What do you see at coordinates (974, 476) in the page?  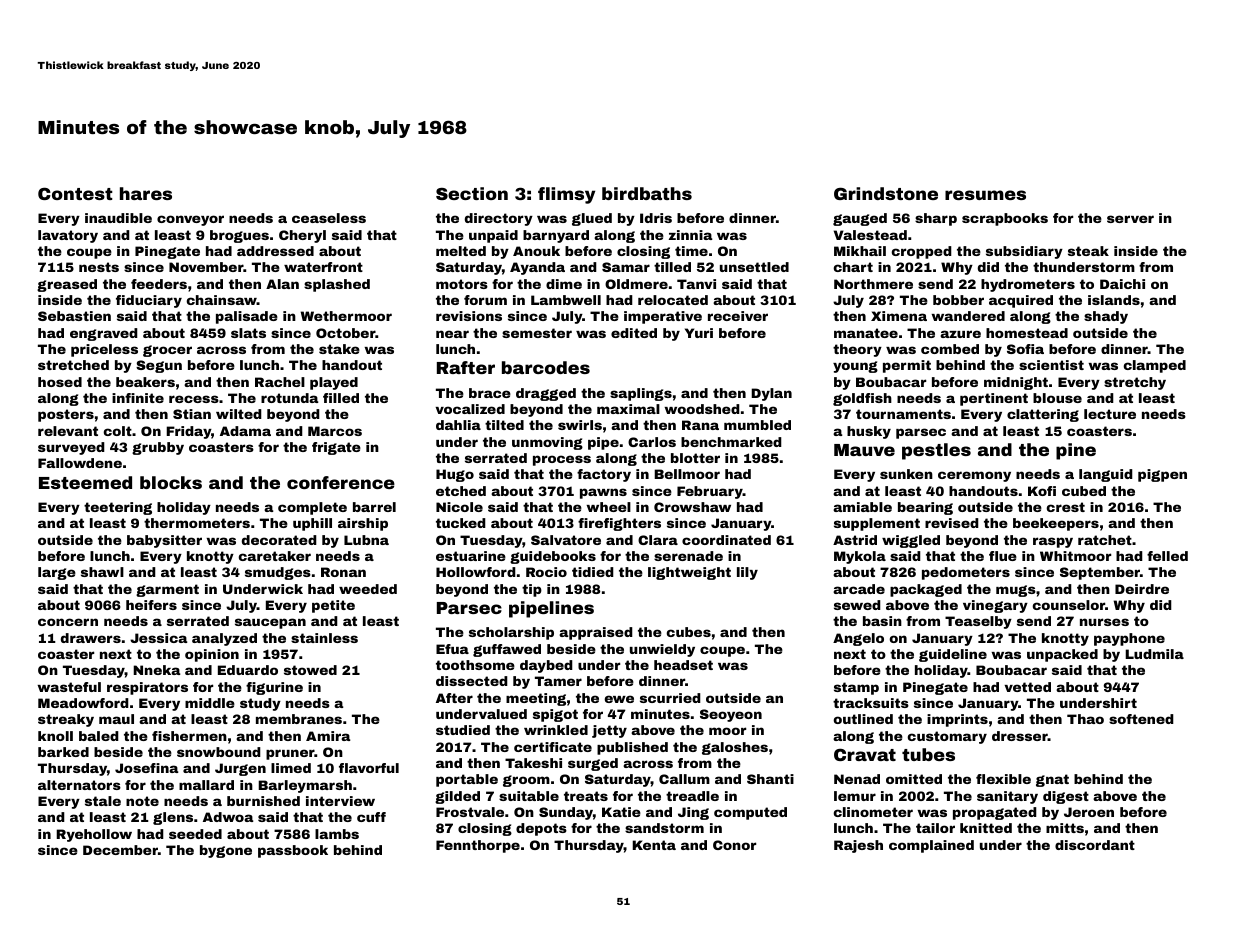 I see `ceremony` at bounding box center [974, 476].
